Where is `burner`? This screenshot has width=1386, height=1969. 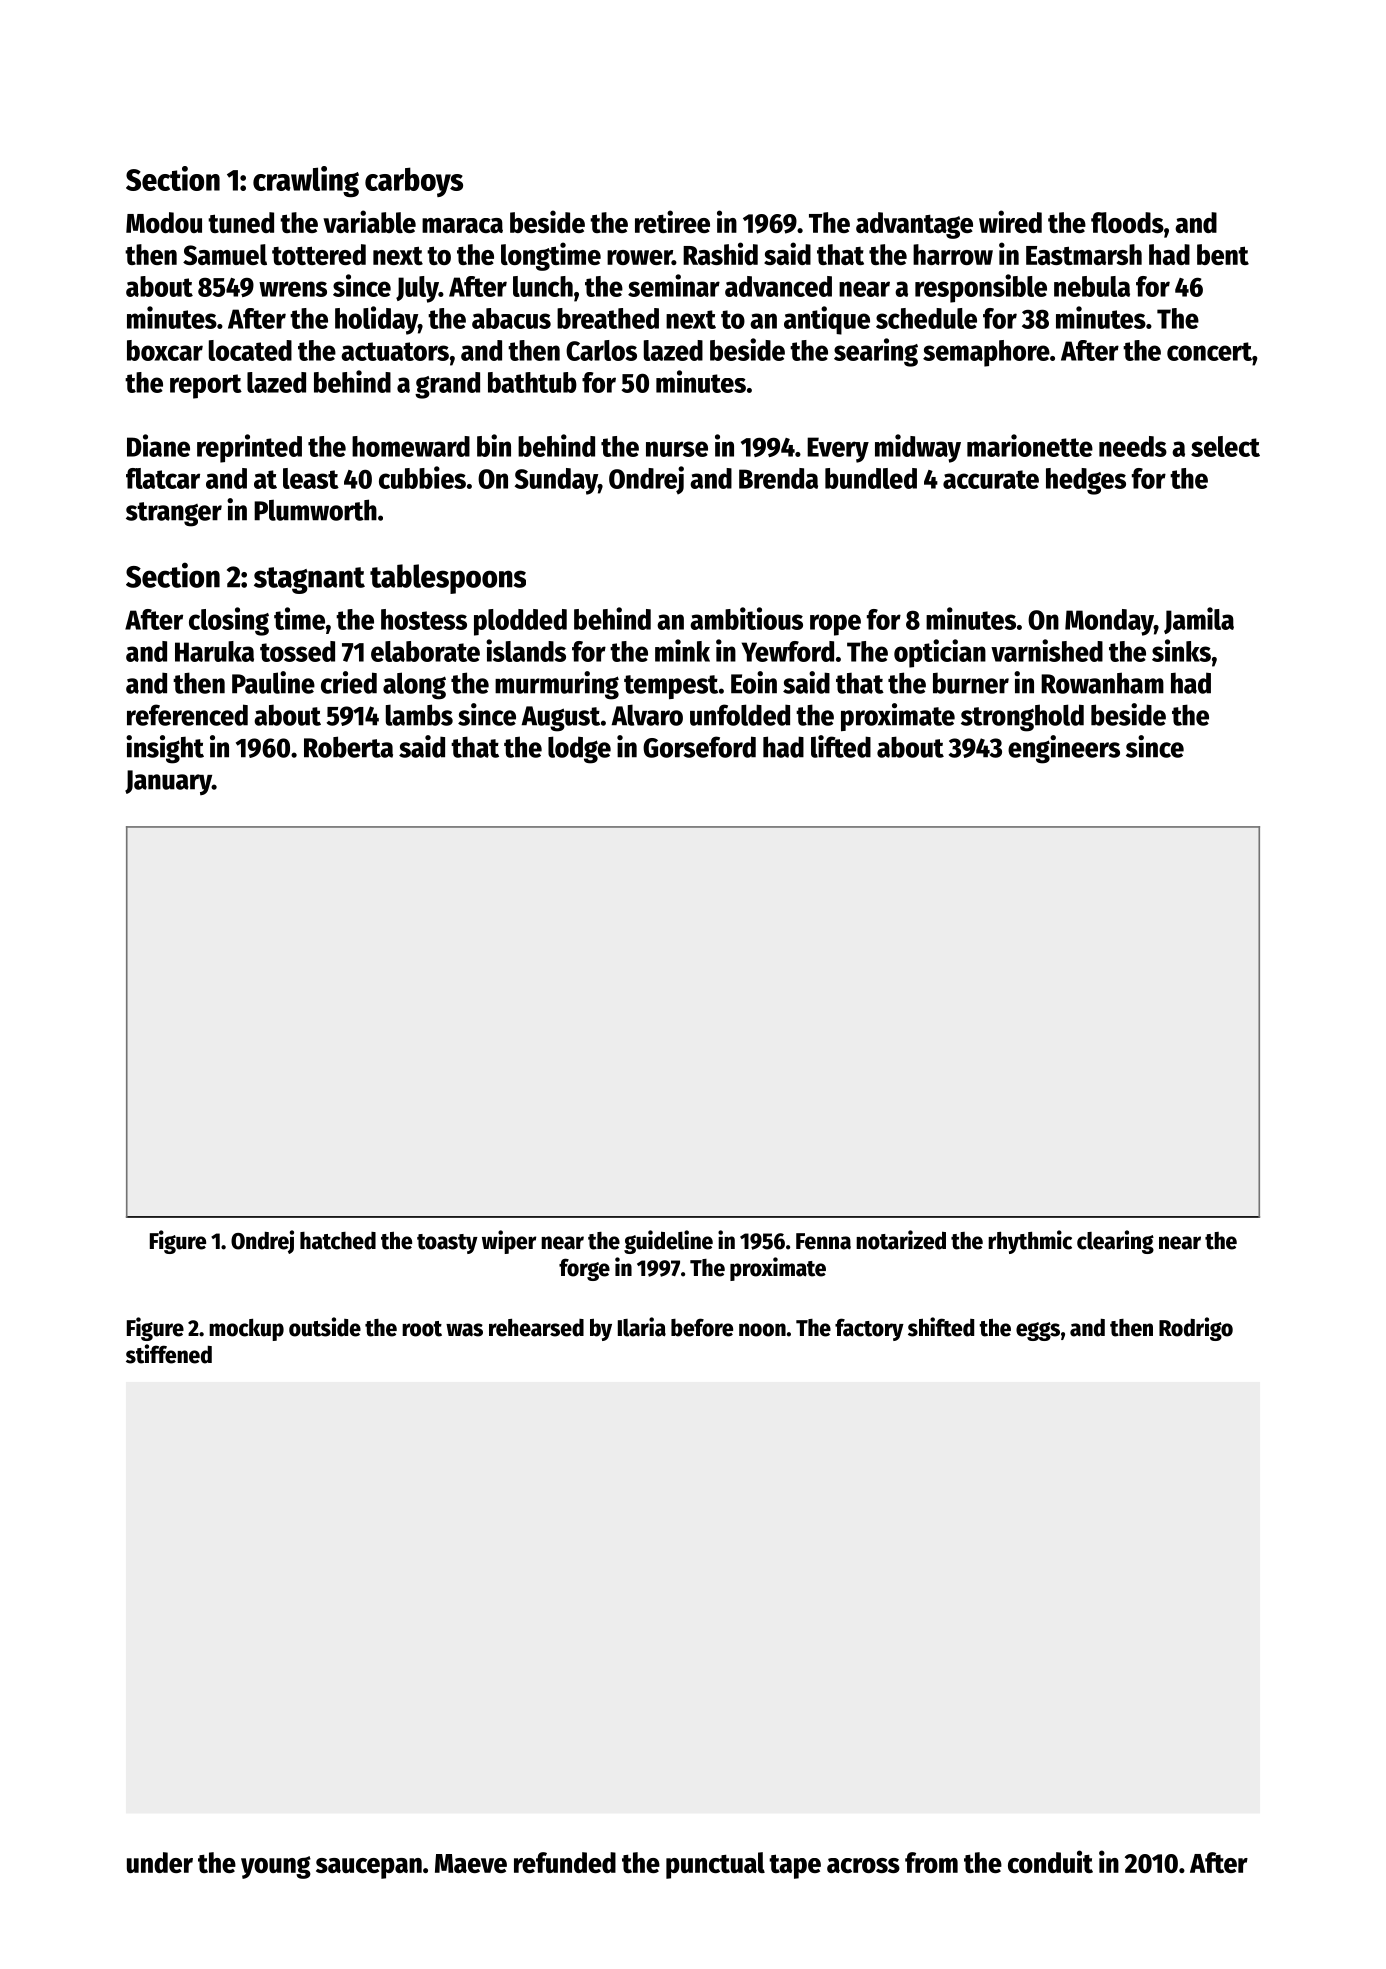 burner is located at coordinates (971, 683).
